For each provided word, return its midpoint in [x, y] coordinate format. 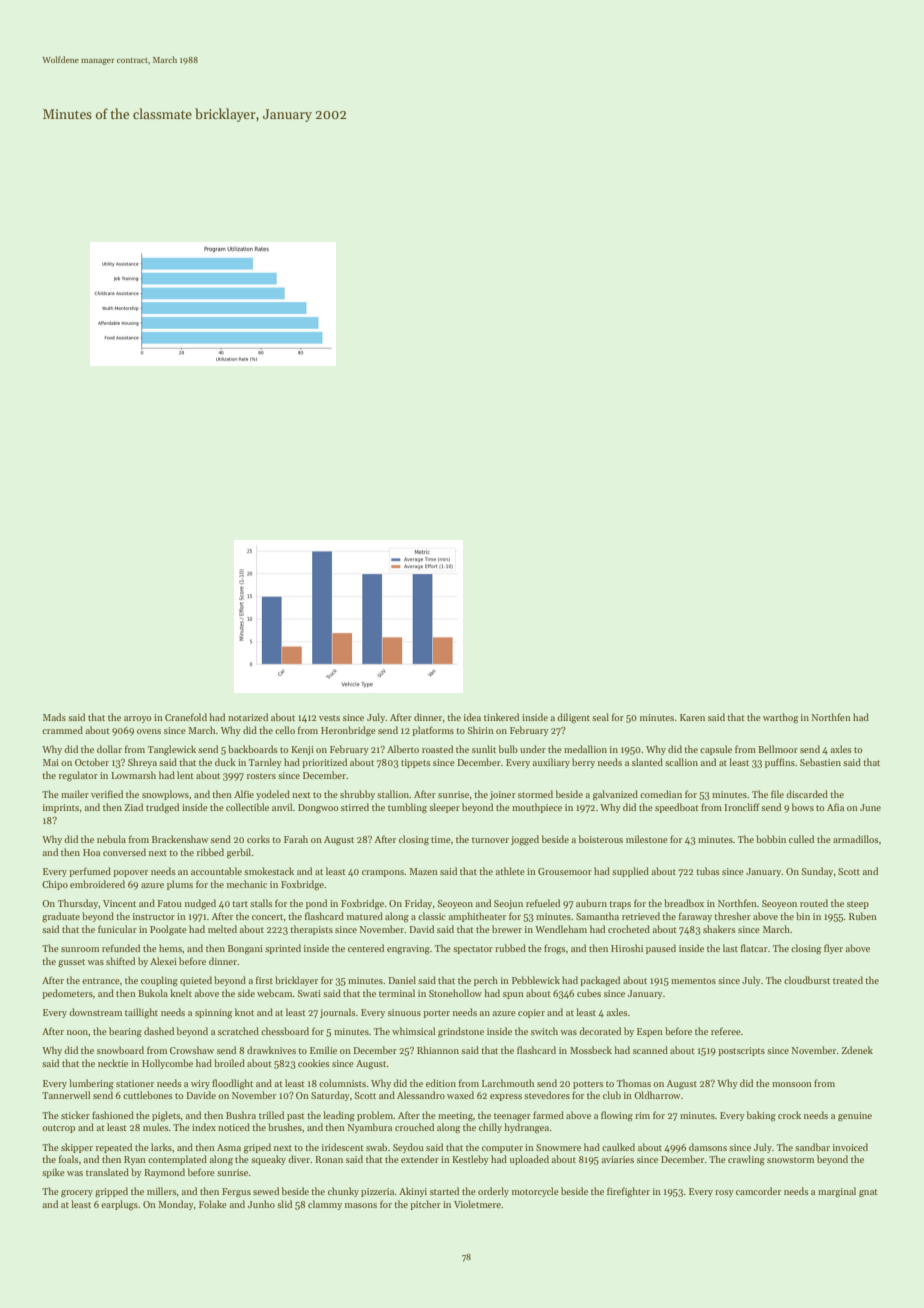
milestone [647, 839]
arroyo [138, 719]
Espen [650, 1032]
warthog [780, 718]
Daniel [402, 980]
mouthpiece [537, 808]
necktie [113, 1063]
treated [848, 980]
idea [472, 717]
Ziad [133, 807]
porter [436, 1014]
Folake [213, 1204]
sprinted [283, 949]
